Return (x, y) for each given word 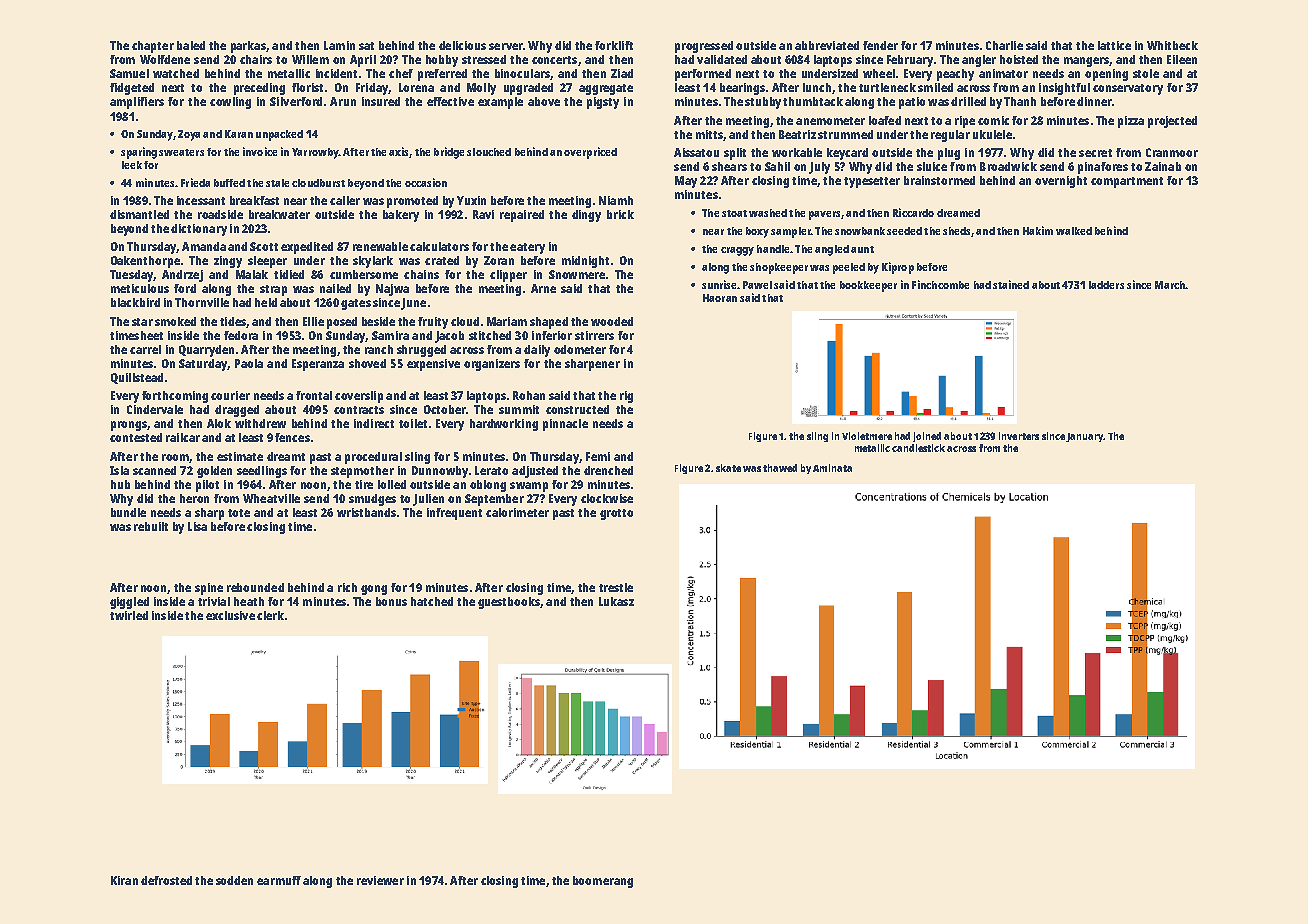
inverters (1019, 436)
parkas (248, 47)
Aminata (832, 468)
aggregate (606, 89)
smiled (935, 87)
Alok (219, 423)
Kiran (124, 880)
